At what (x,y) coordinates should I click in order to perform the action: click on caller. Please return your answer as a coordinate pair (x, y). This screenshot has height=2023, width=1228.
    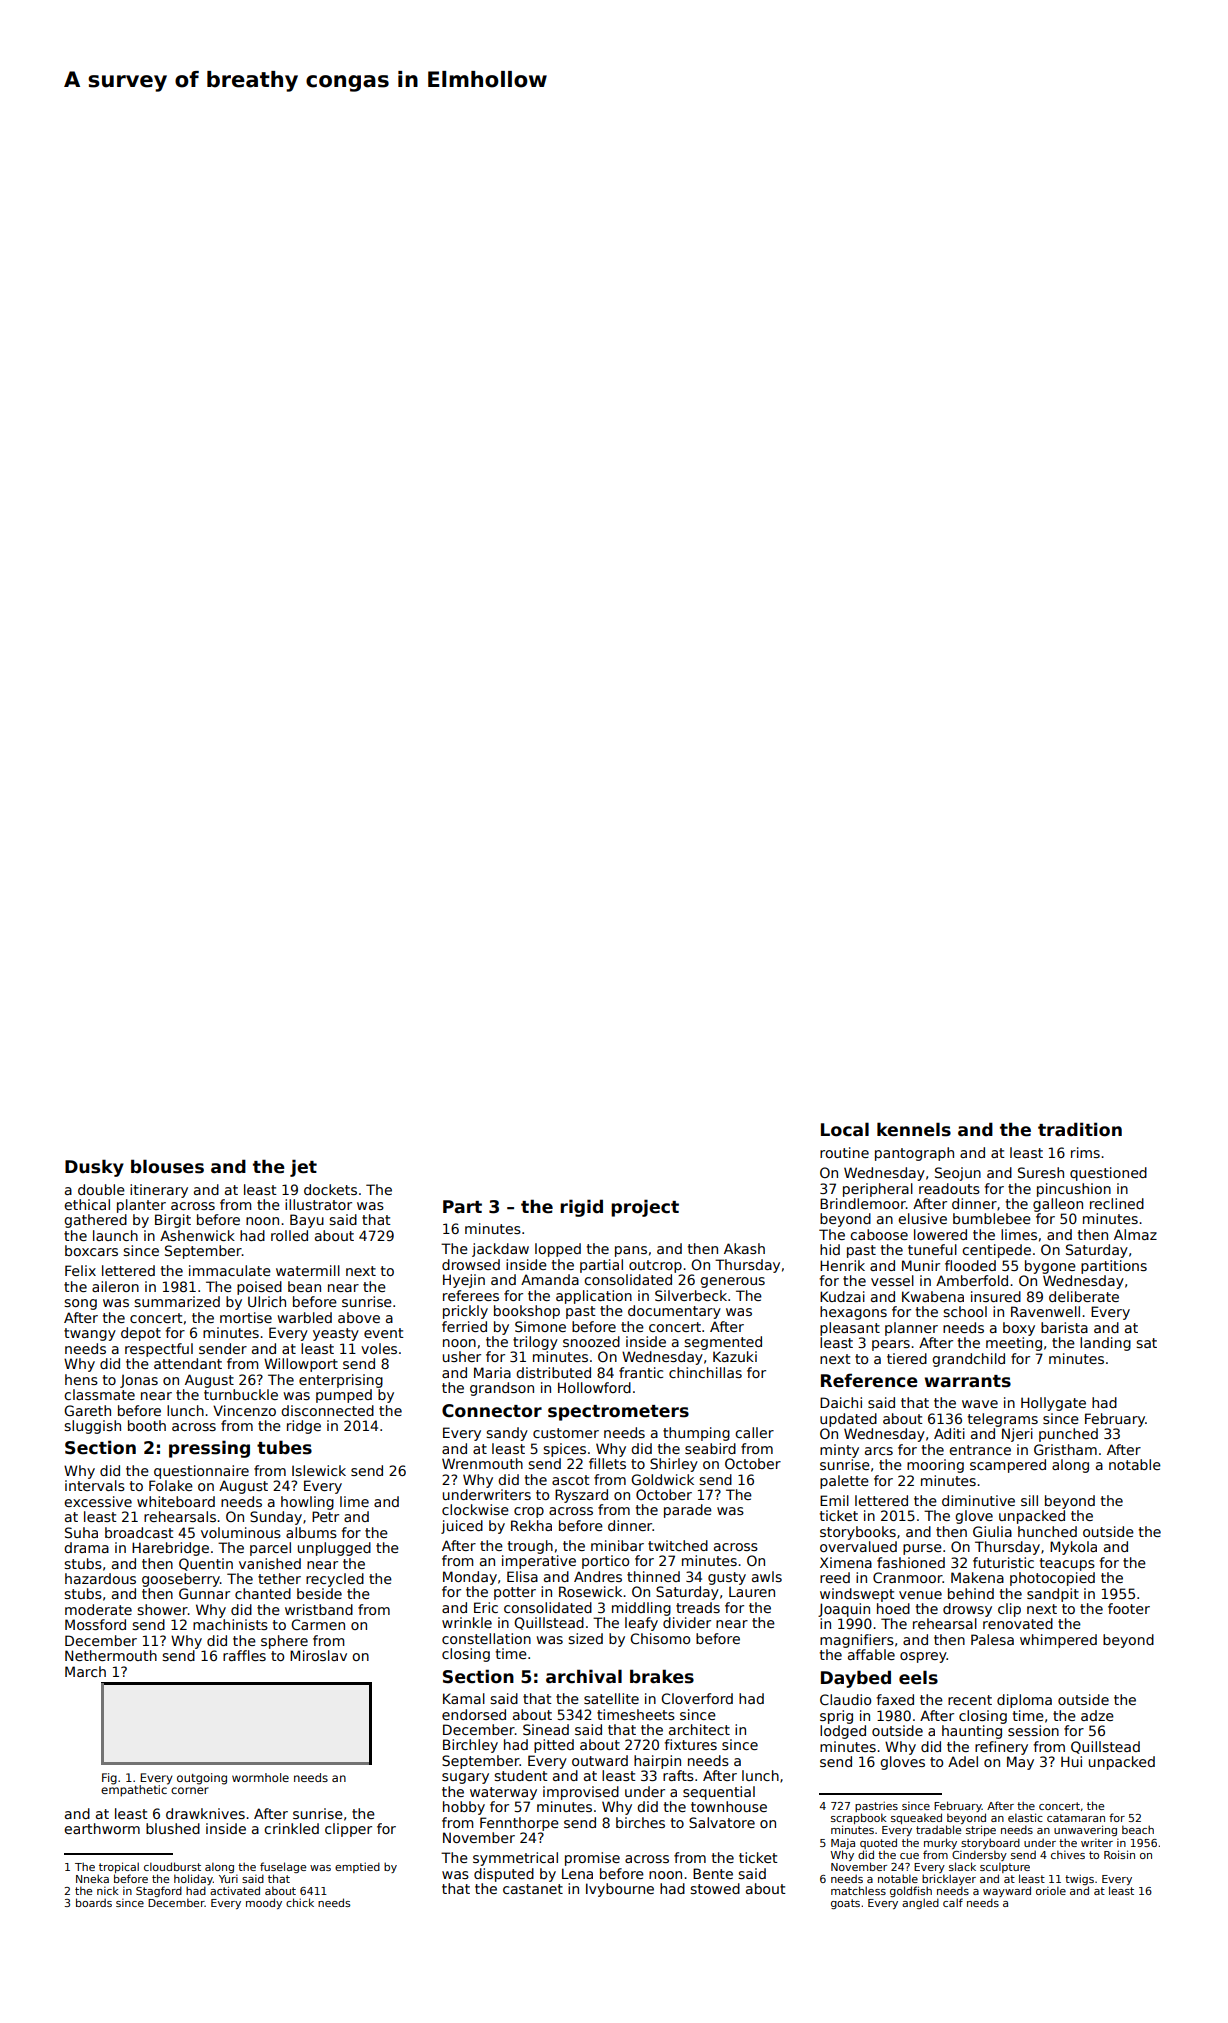
    Looking at the image, I should click on (754, 1432).
